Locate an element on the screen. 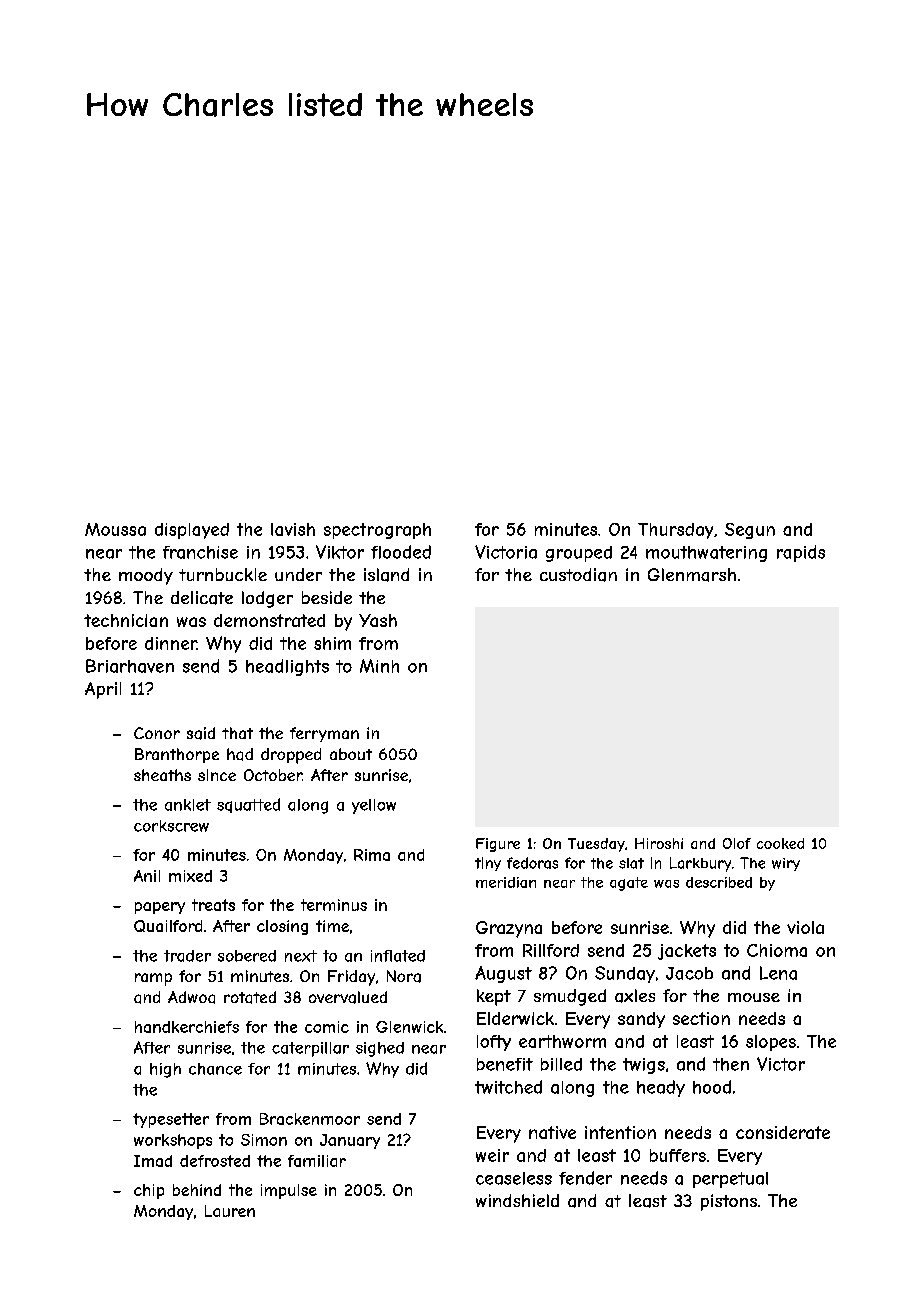 This screenshot has height=1314, width=924. anklet is located at coordinates (188, 805).
